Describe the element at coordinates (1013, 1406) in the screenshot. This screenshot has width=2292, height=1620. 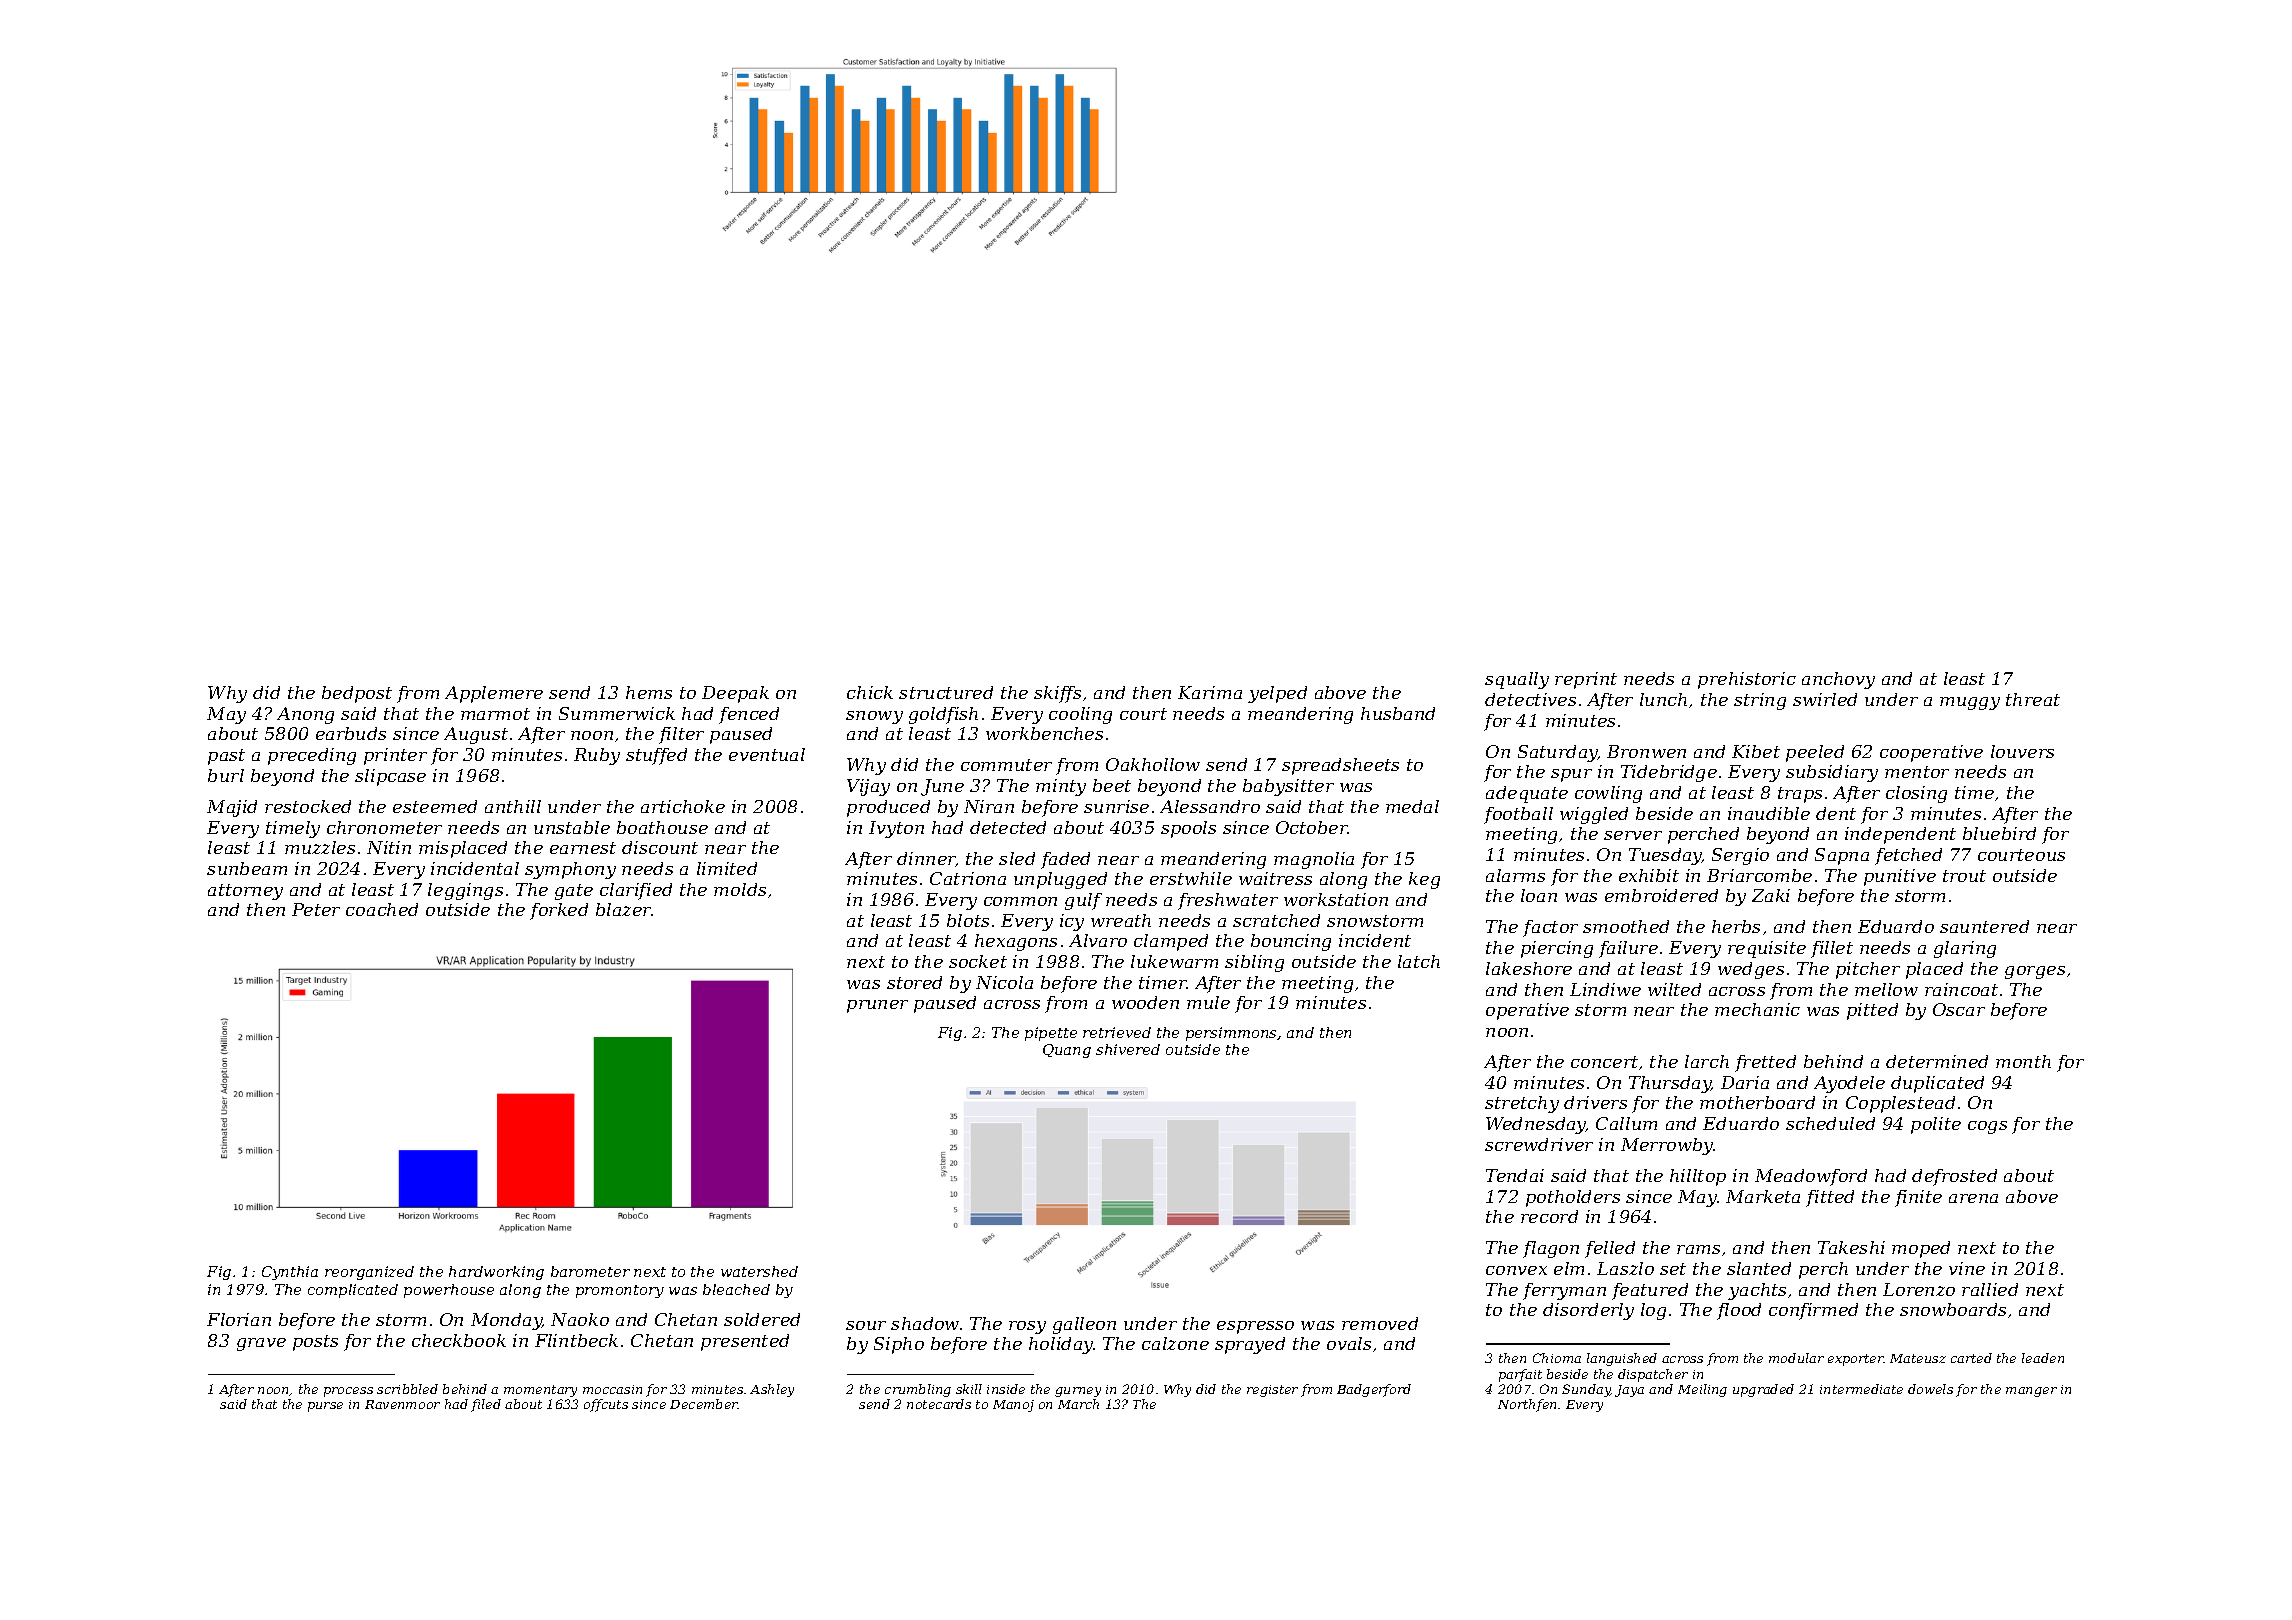
I see `Manoj` at that location.
